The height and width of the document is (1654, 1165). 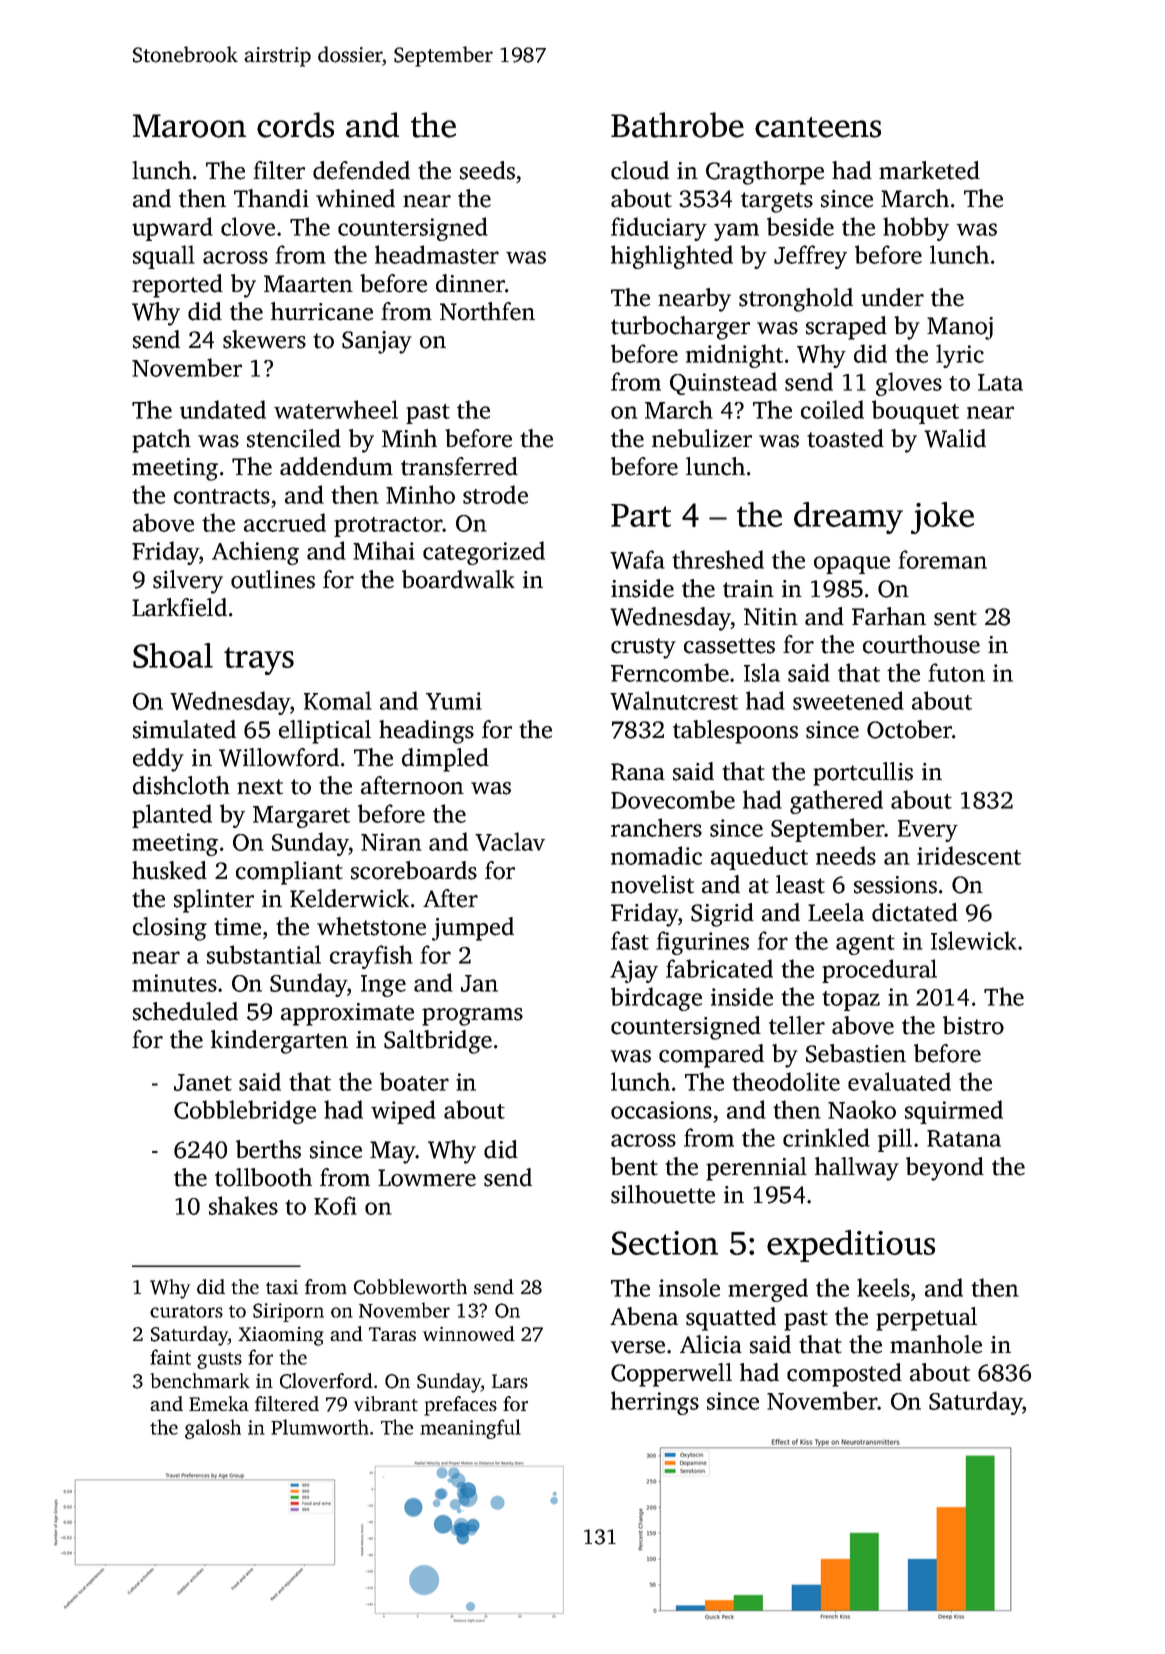 I want to click on dimpled, so click(x=445, y=760).
